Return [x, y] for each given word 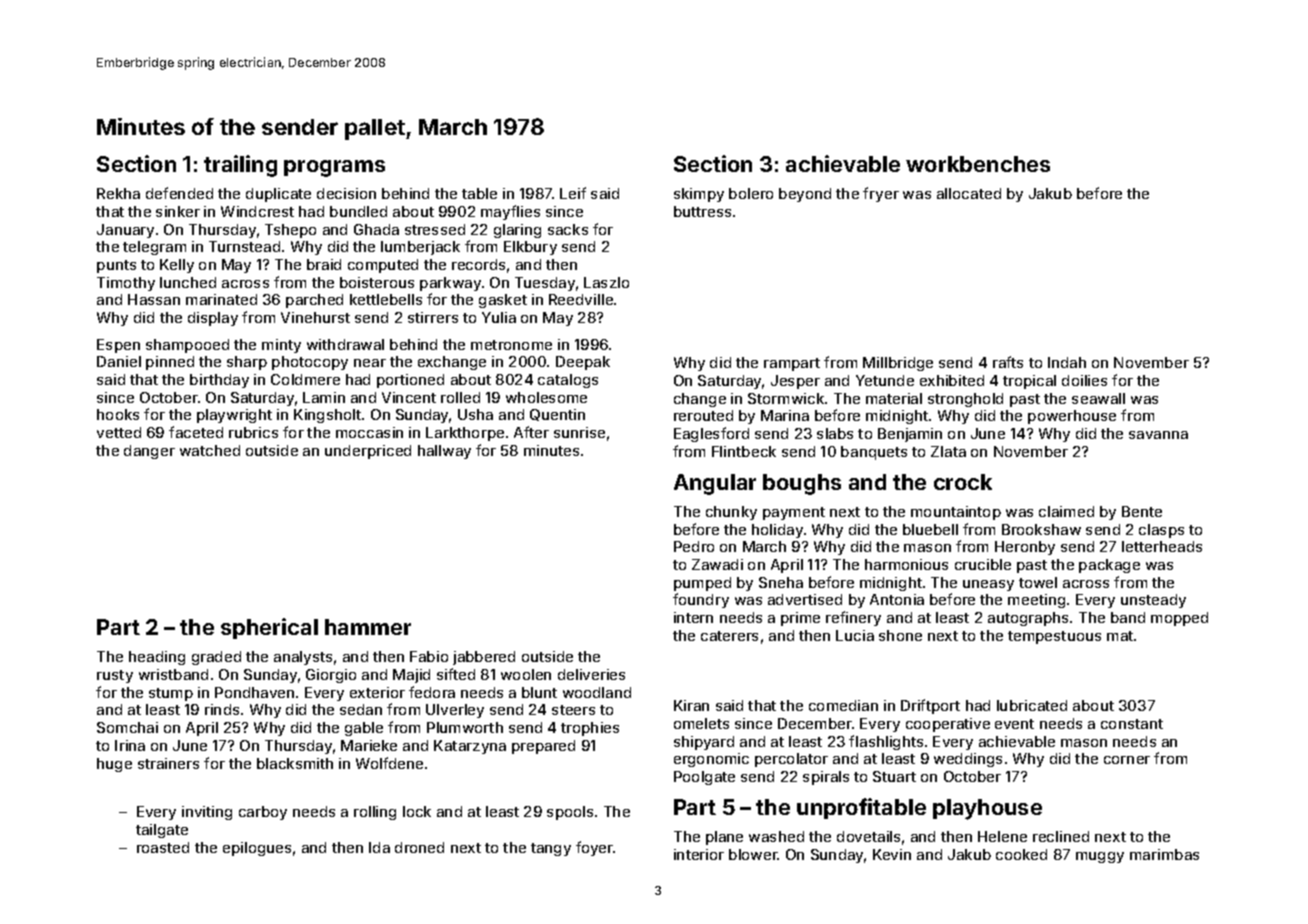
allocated [969, 193]
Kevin [892, 854]
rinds [222, 709]
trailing [240, 166]
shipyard [704, 743]
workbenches [978, 164]
